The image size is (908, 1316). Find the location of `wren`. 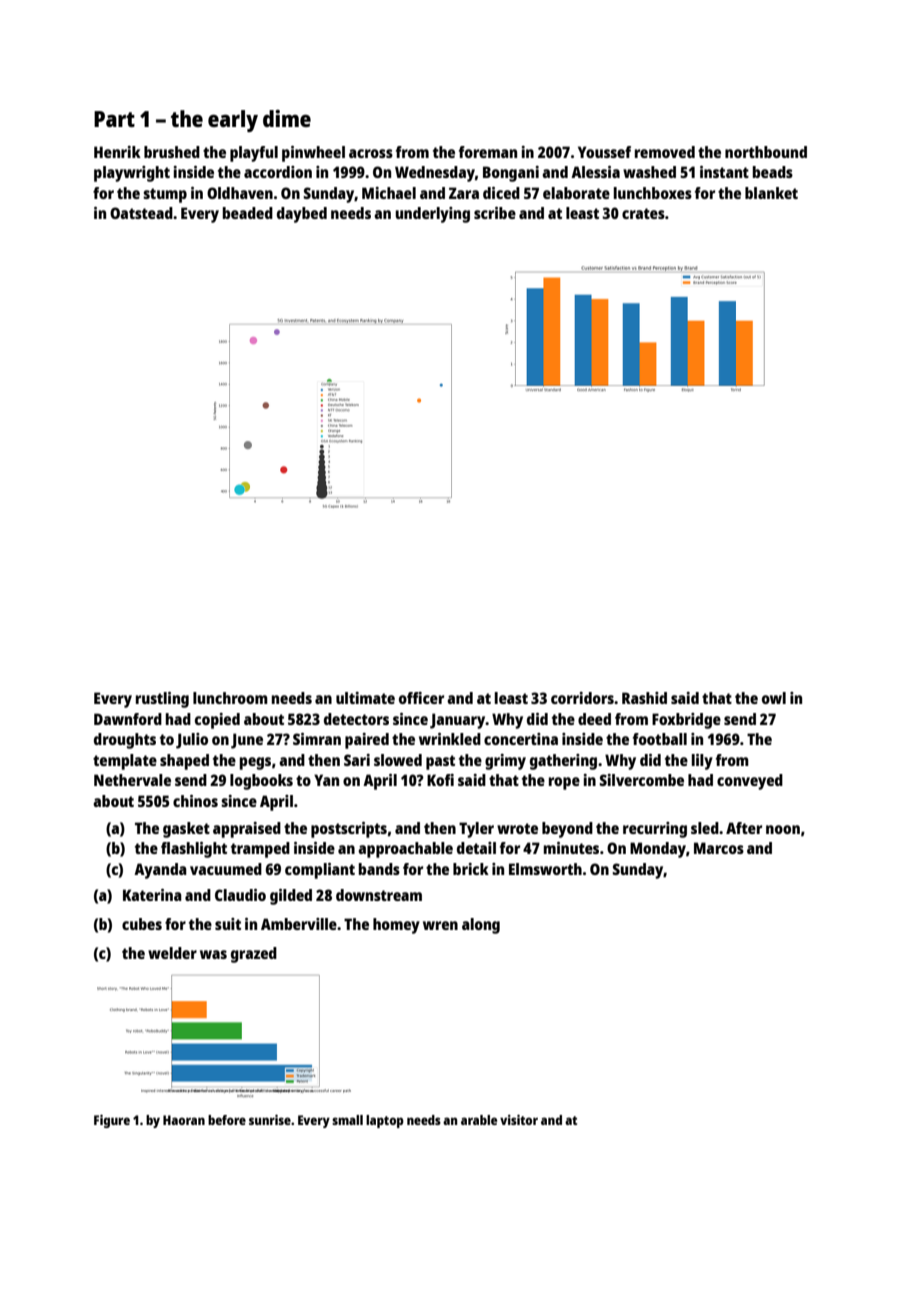

wren is located at coordinates (440, 925).
